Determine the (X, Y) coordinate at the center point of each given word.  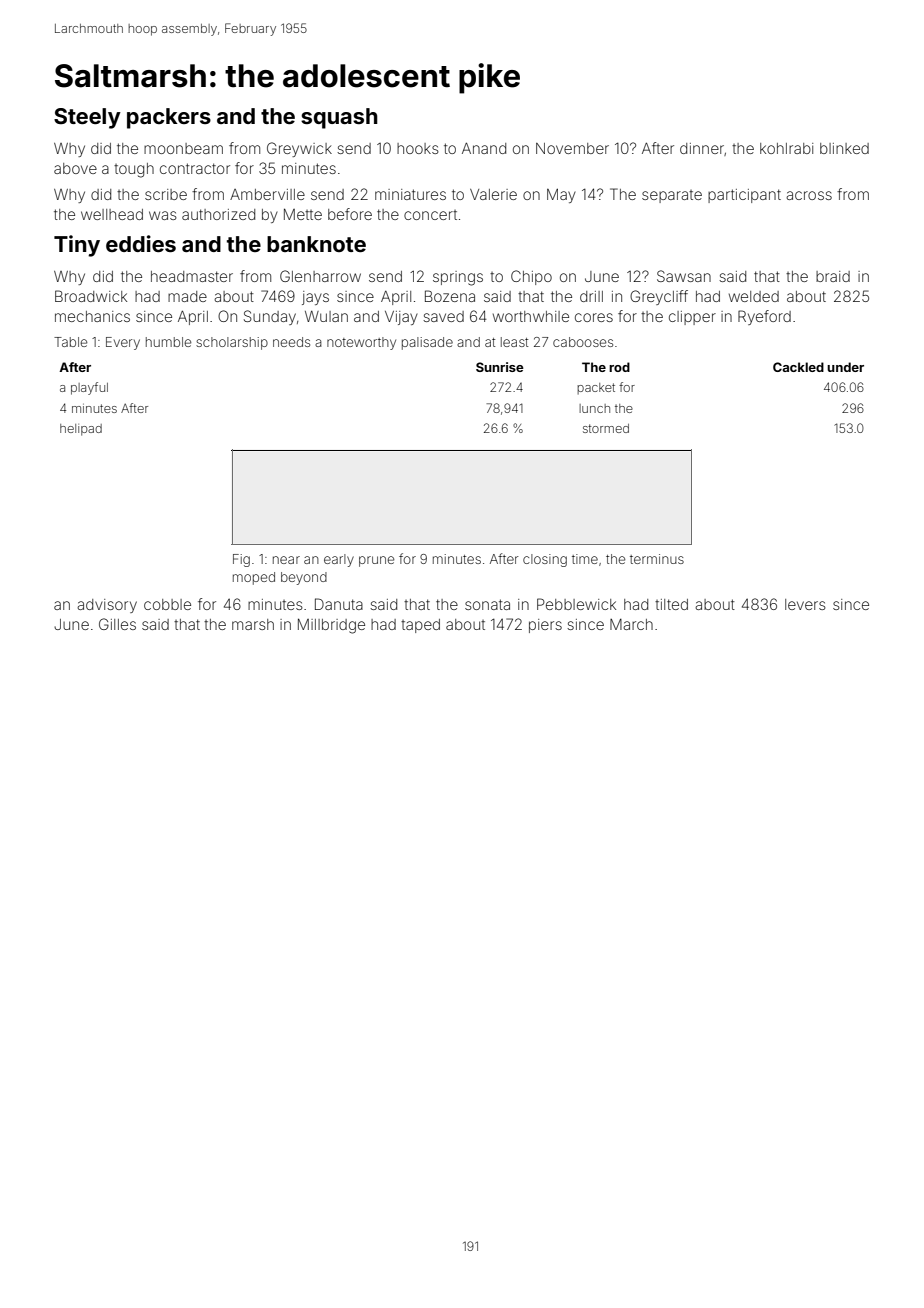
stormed (606, 428)
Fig (241, 560)
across (809, 195)
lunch (594, 408)
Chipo (531, 277)
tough (134, 170)
